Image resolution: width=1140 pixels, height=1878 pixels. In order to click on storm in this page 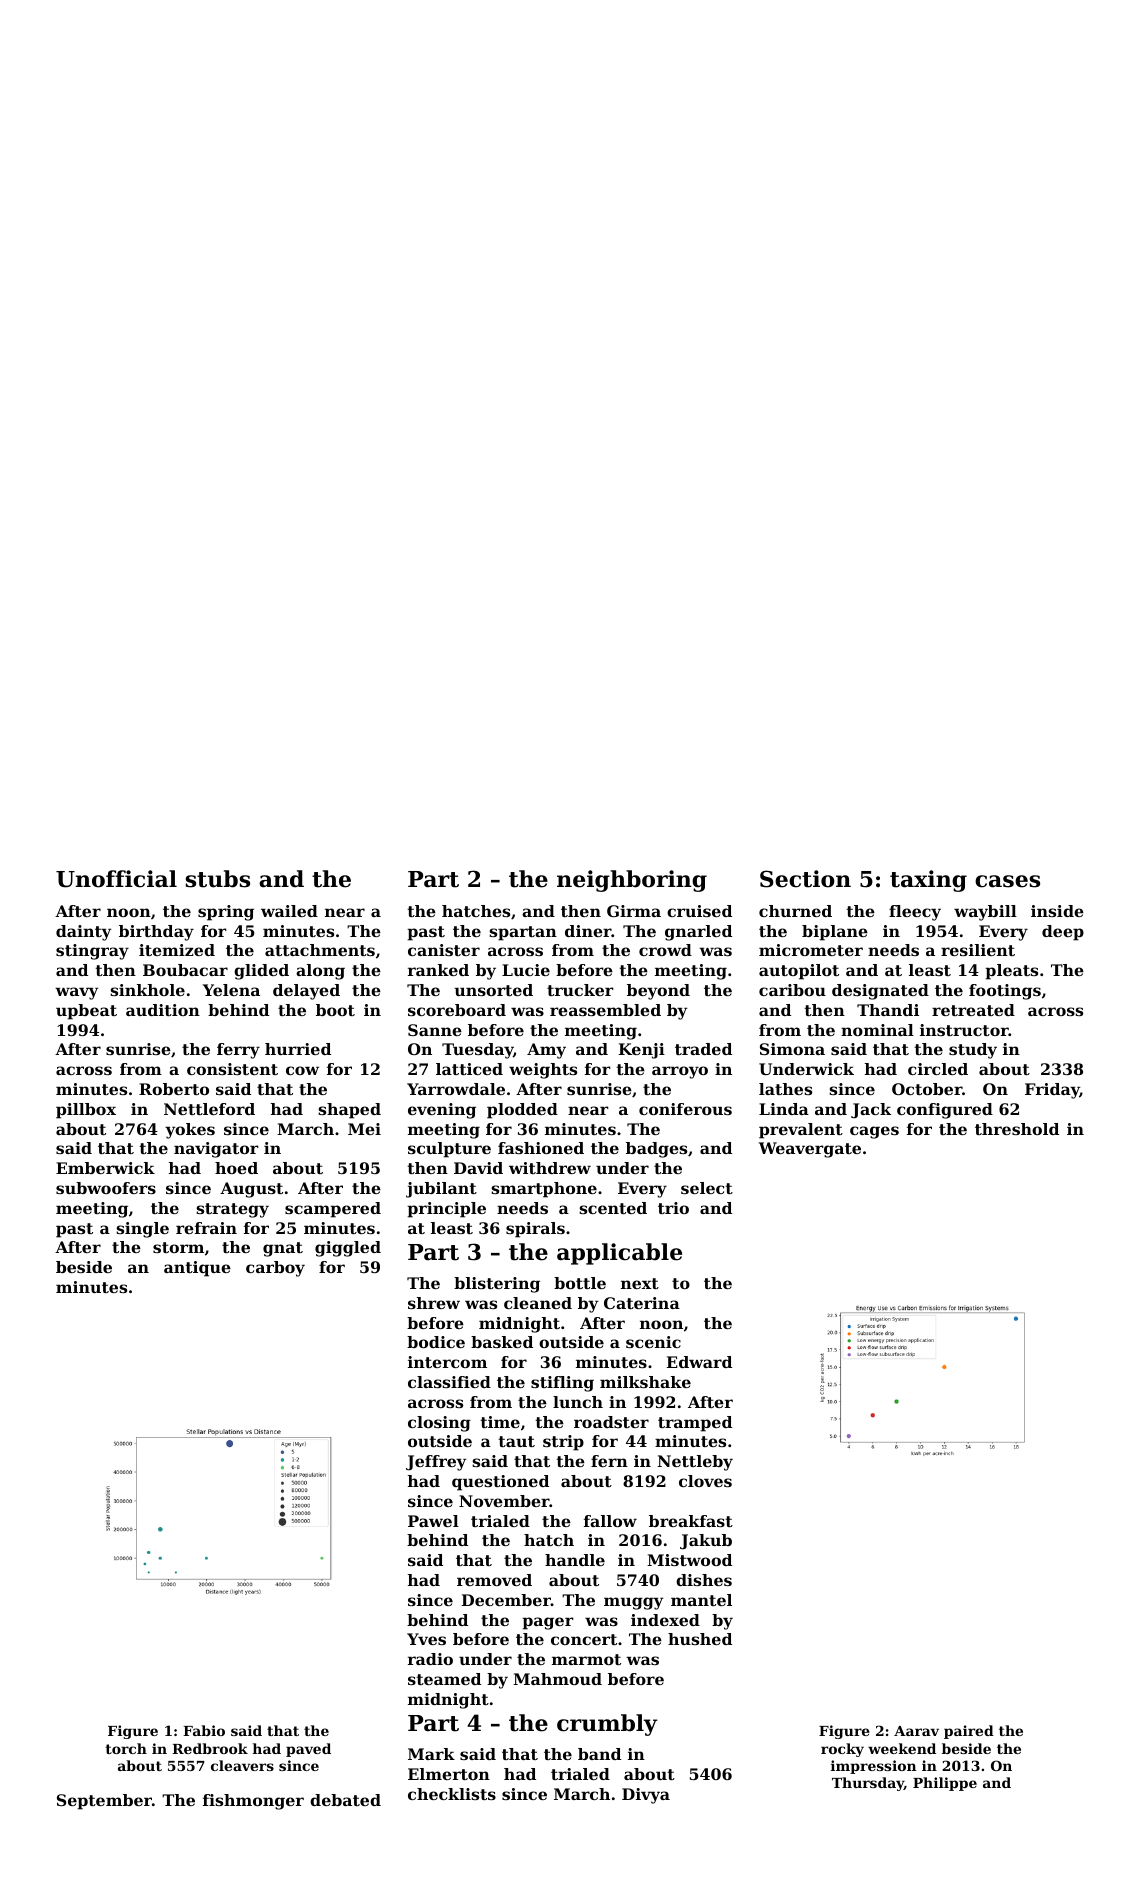, I will do `click(178, 1247)`.
